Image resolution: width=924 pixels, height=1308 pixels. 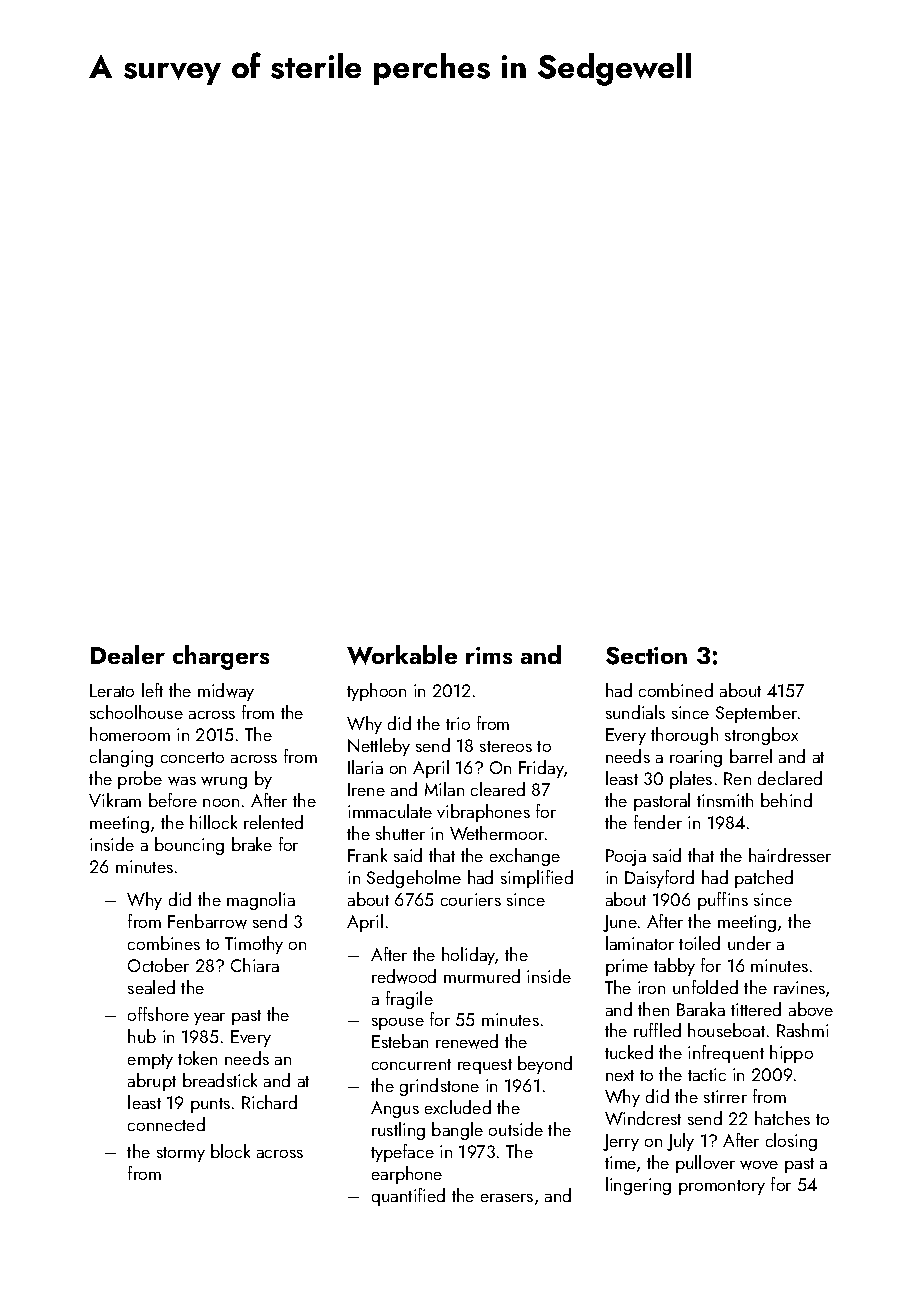 I want to click on brake, so click(x=252, y=844).
